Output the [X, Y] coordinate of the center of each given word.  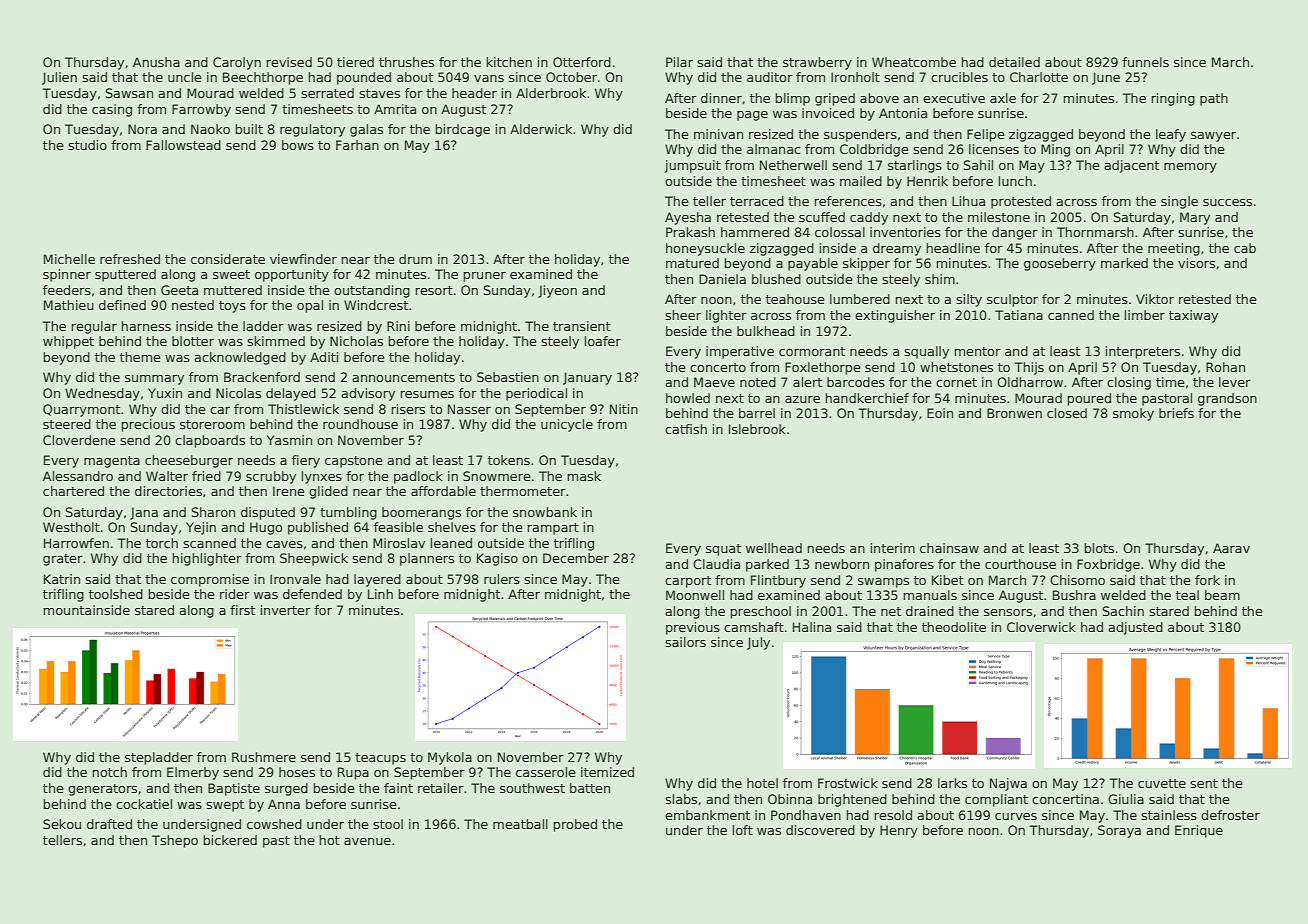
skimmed [276, 341]
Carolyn [237, 63]
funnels [1145, 62]
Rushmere [264, 757]
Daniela [722, 279]
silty [969, 300]
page [752, 116]
